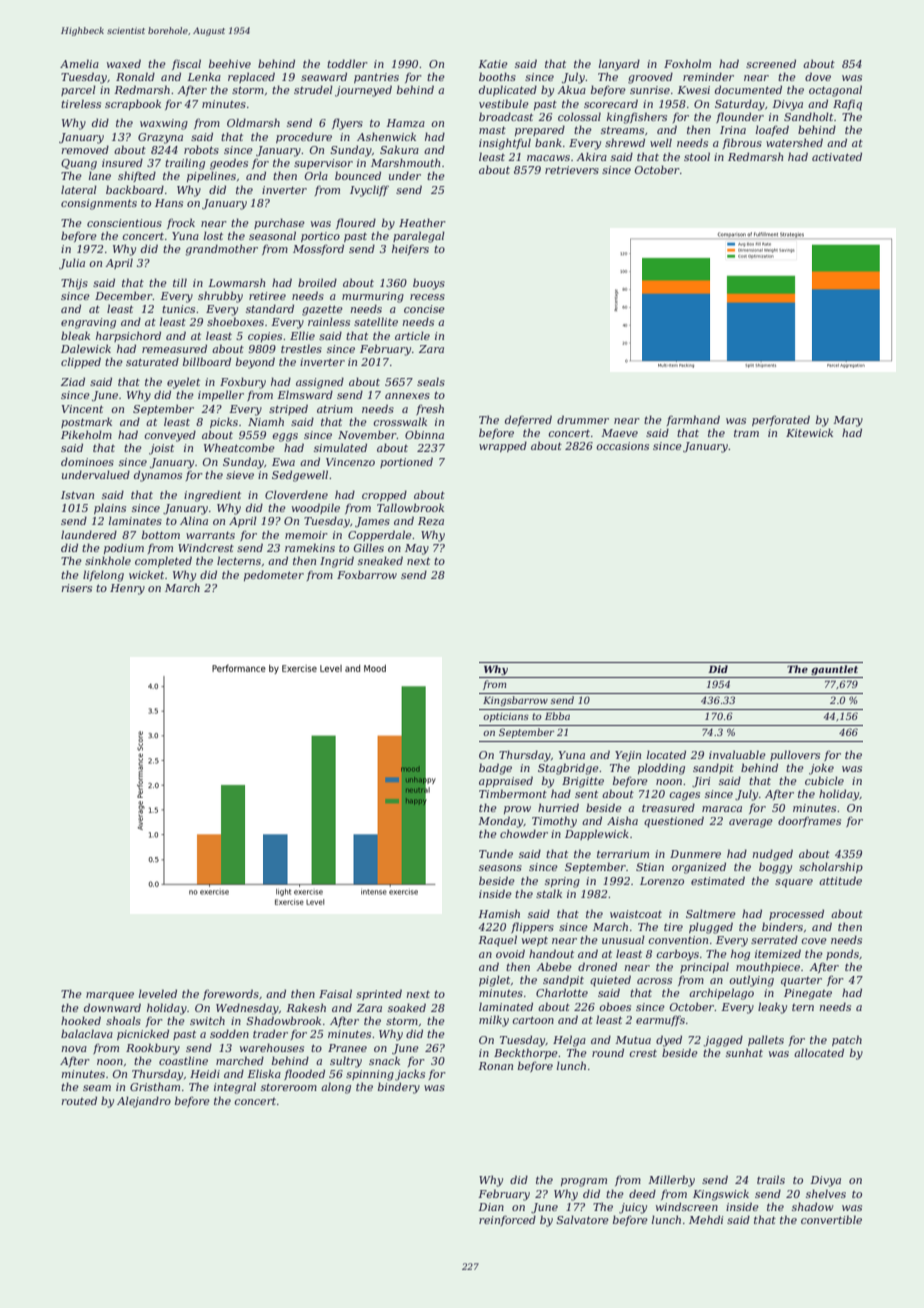 Image resolution: width=924 pixels, height=1308 pixels. I want to click on marquee, so click(110, 996).
